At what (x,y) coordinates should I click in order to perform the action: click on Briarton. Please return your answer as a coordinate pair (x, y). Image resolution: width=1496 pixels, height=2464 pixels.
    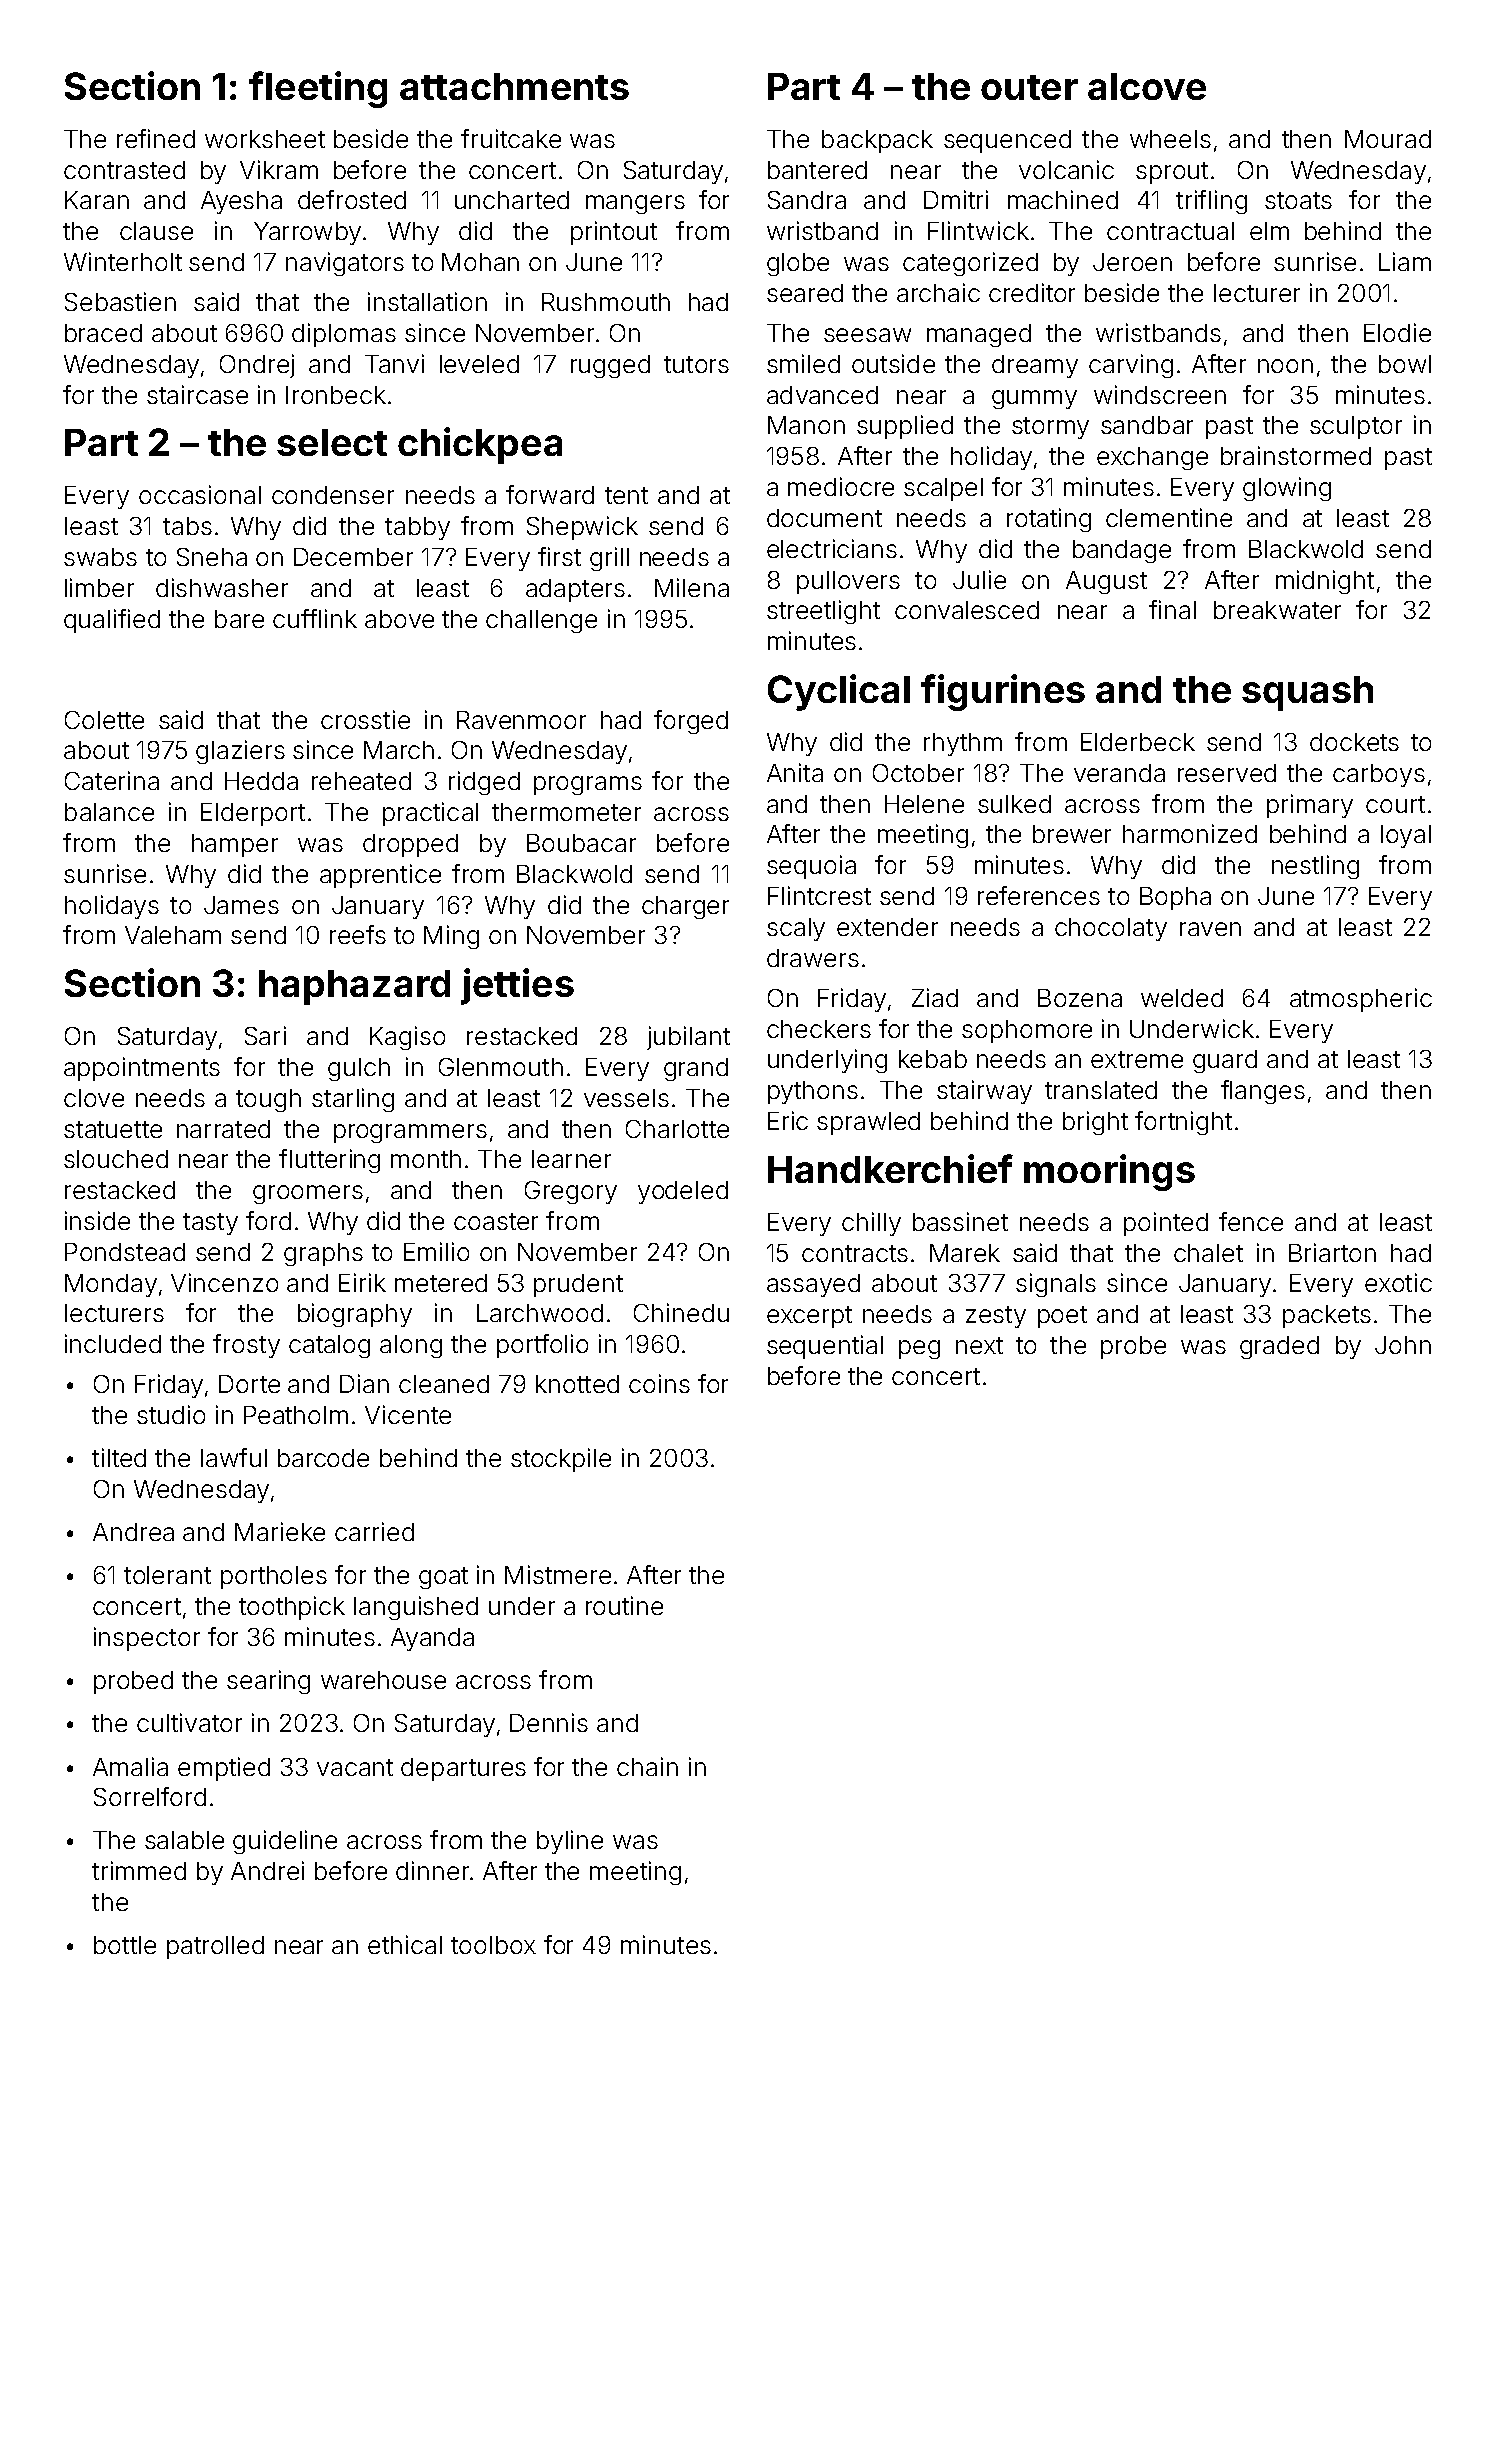
    Looking at the image, I should click on (1332, 1252).
